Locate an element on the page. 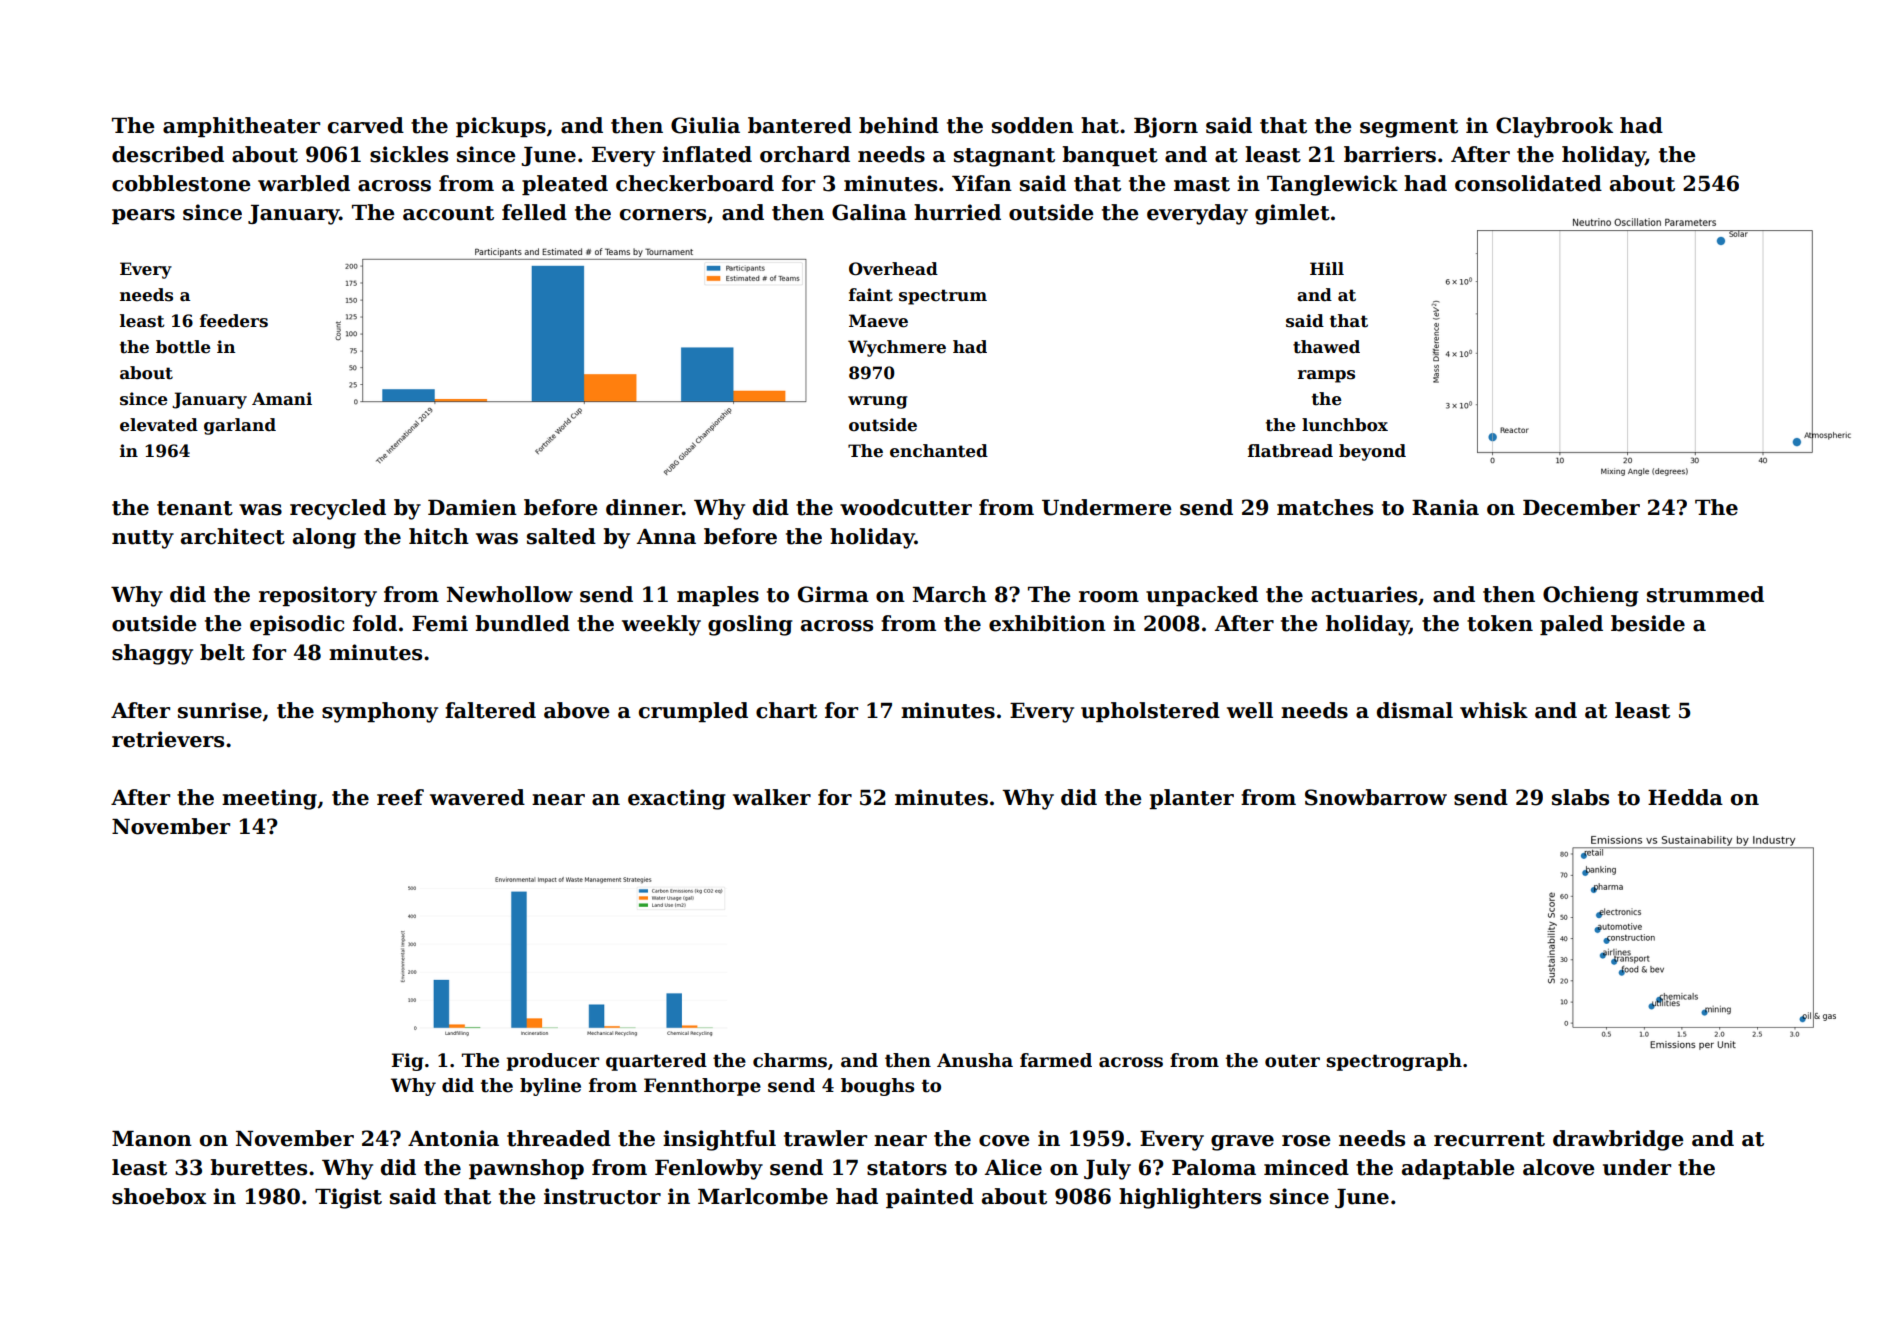 Image resolution: width=1884 pixels, height=1332 pixels. slabs is located at coordinates (1580, 797).
